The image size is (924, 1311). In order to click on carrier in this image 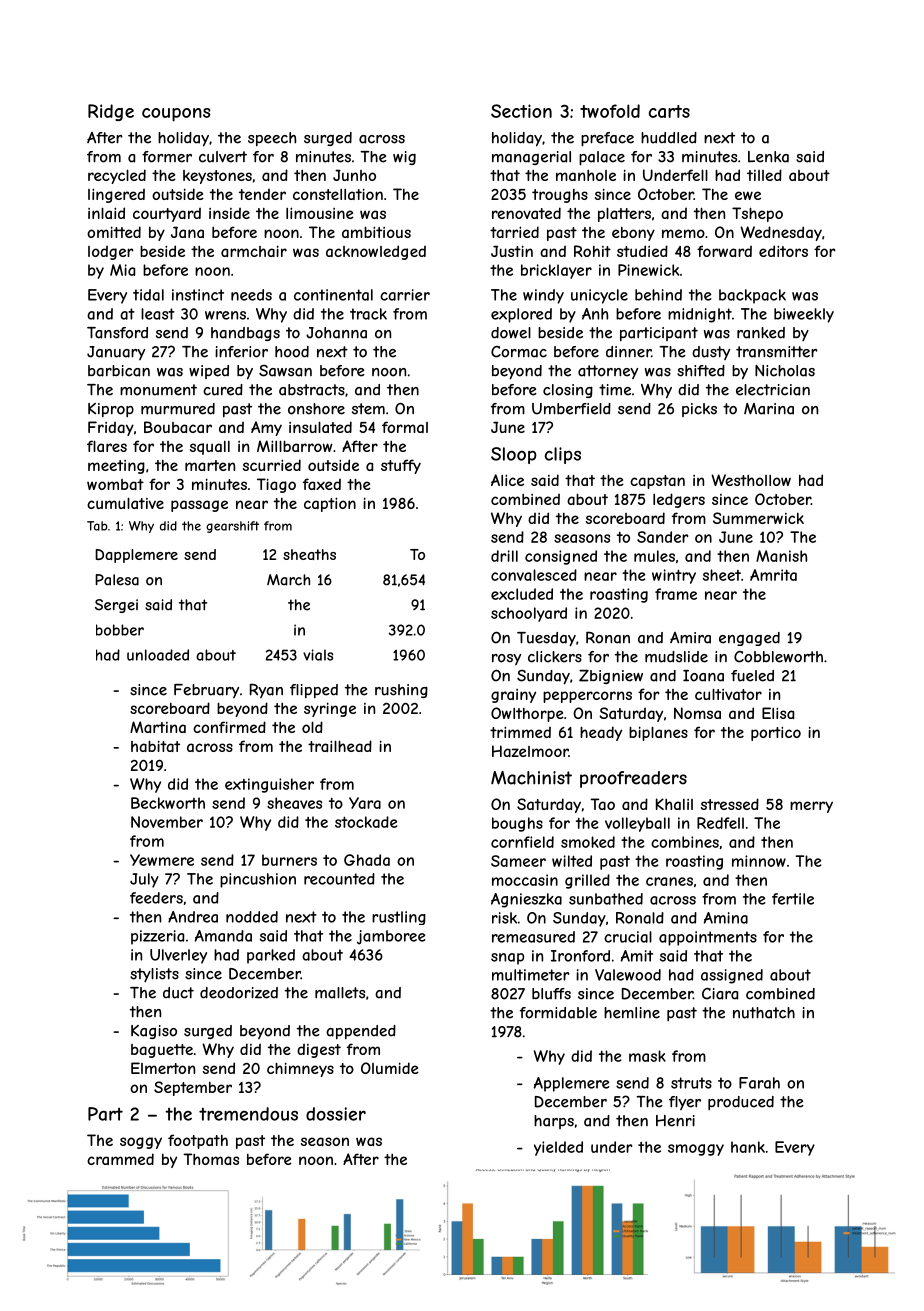, I will do `click(405, 295)`.
